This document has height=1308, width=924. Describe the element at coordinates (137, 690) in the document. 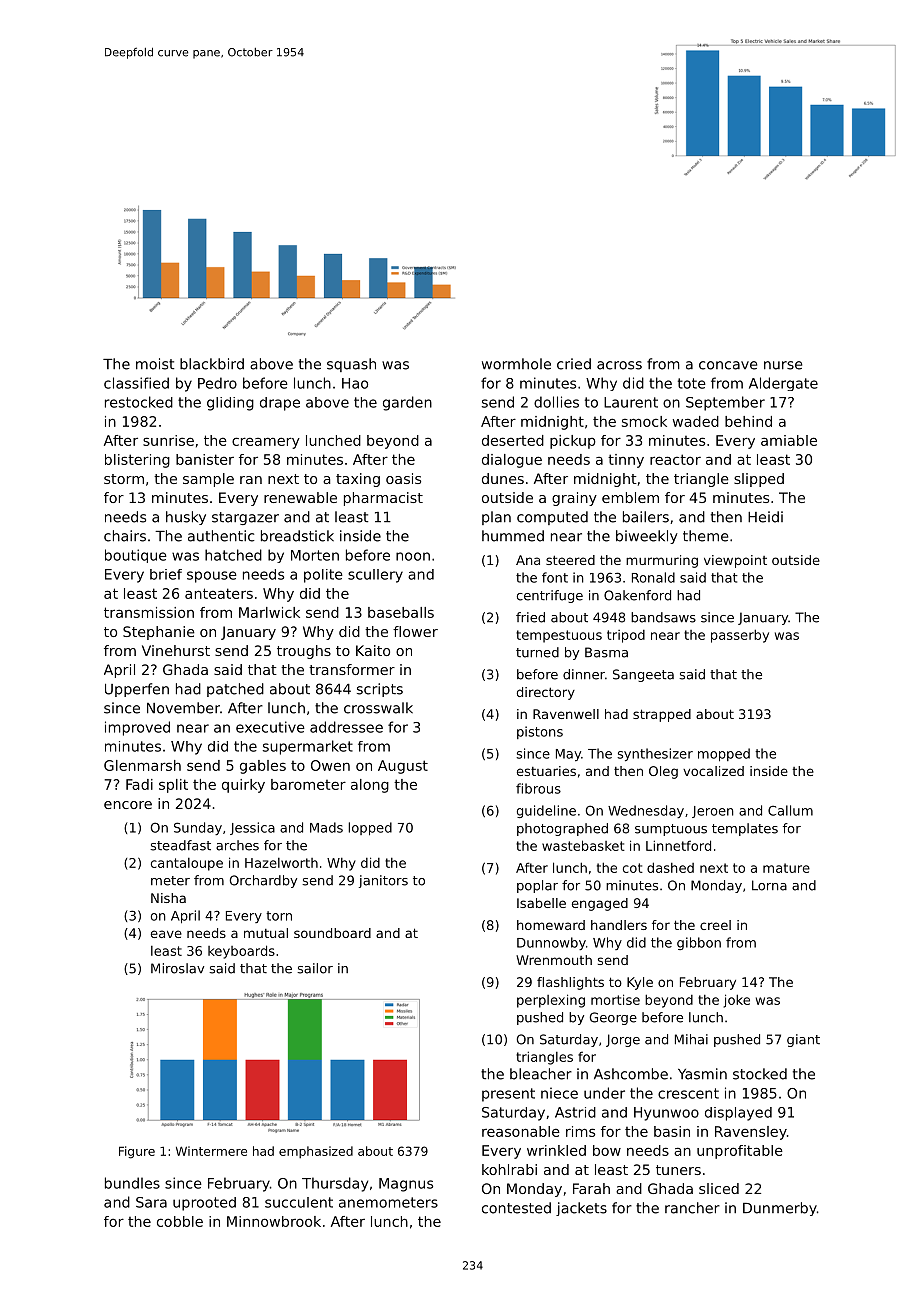

I see `Upperfen` at that location.
